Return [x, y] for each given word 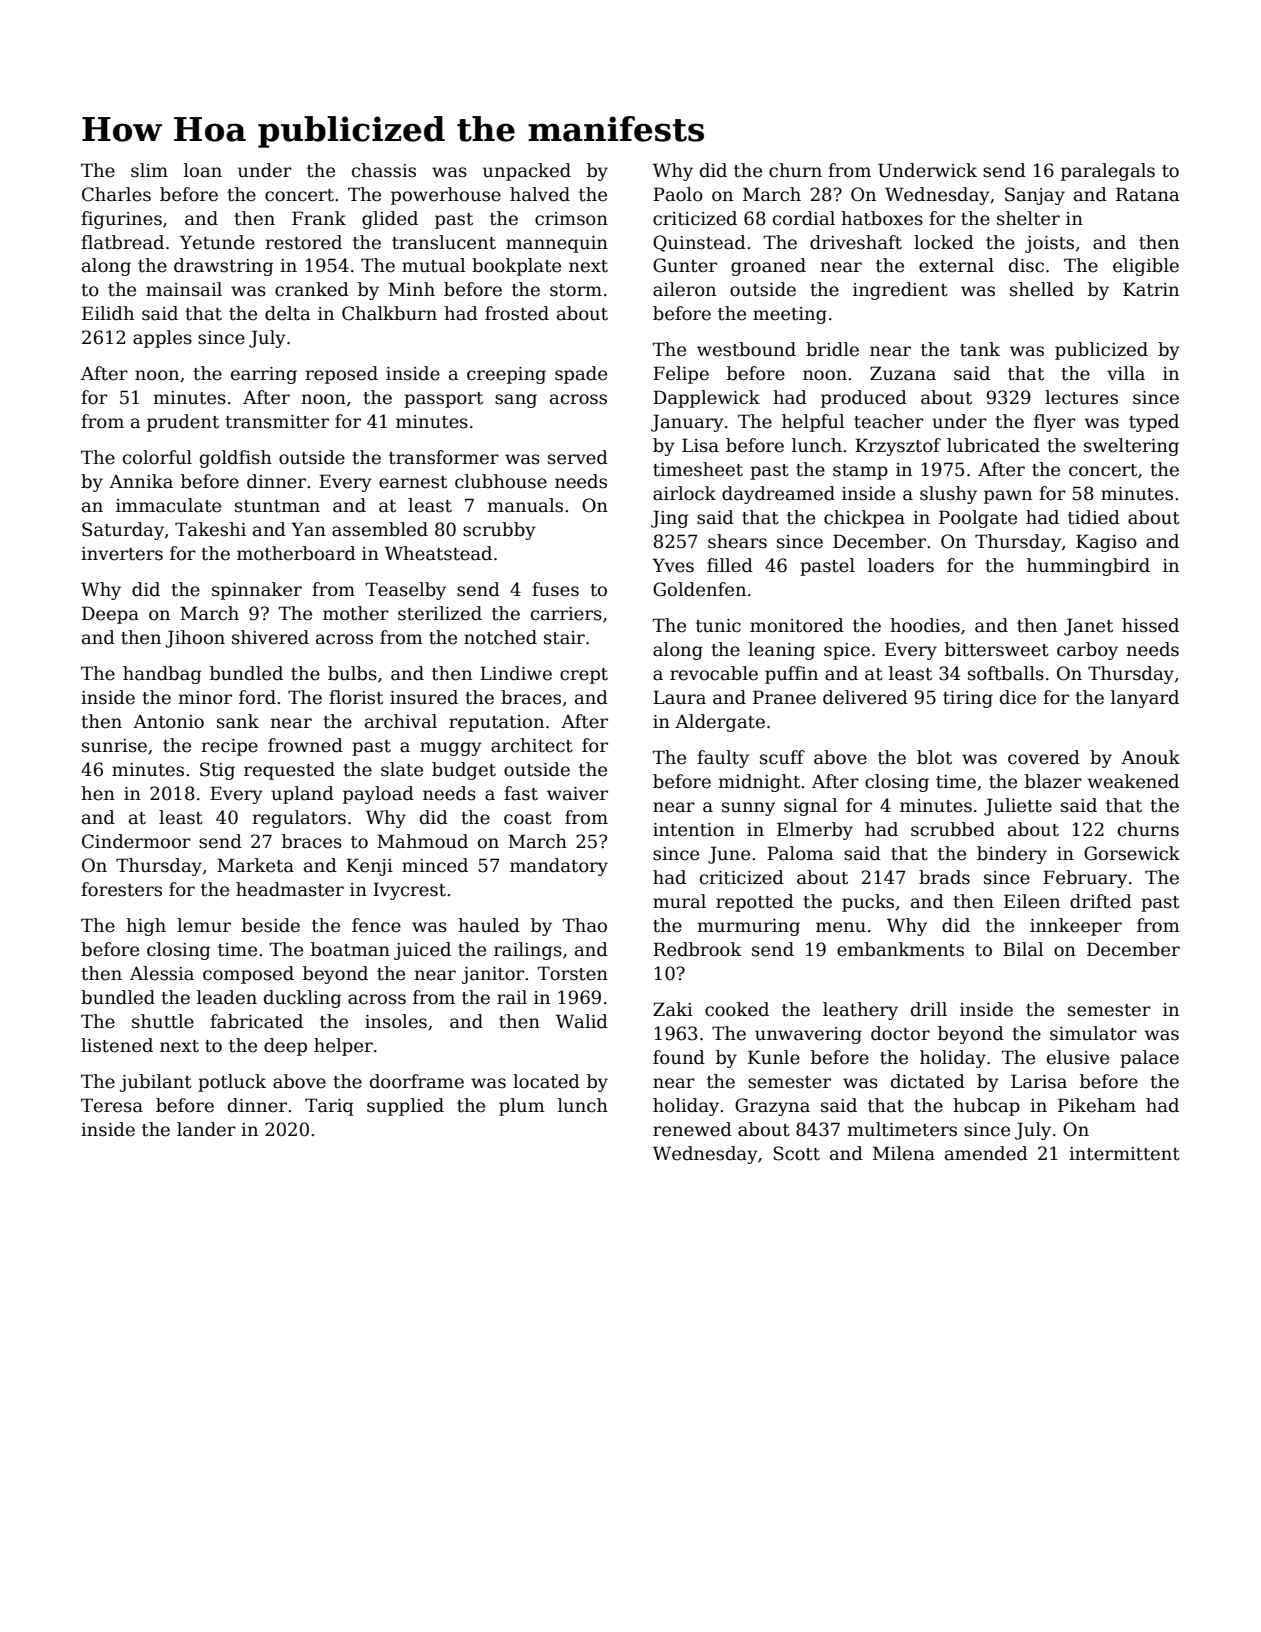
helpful [813, 423]
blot [934, 757]
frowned [305, 745]
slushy [948, 495]
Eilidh [108, 313]
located [546, 1081]
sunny [748, 809]
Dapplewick [706, 399]
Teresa [112, 1105]
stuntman [277, 506]
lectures [1081, 397]
